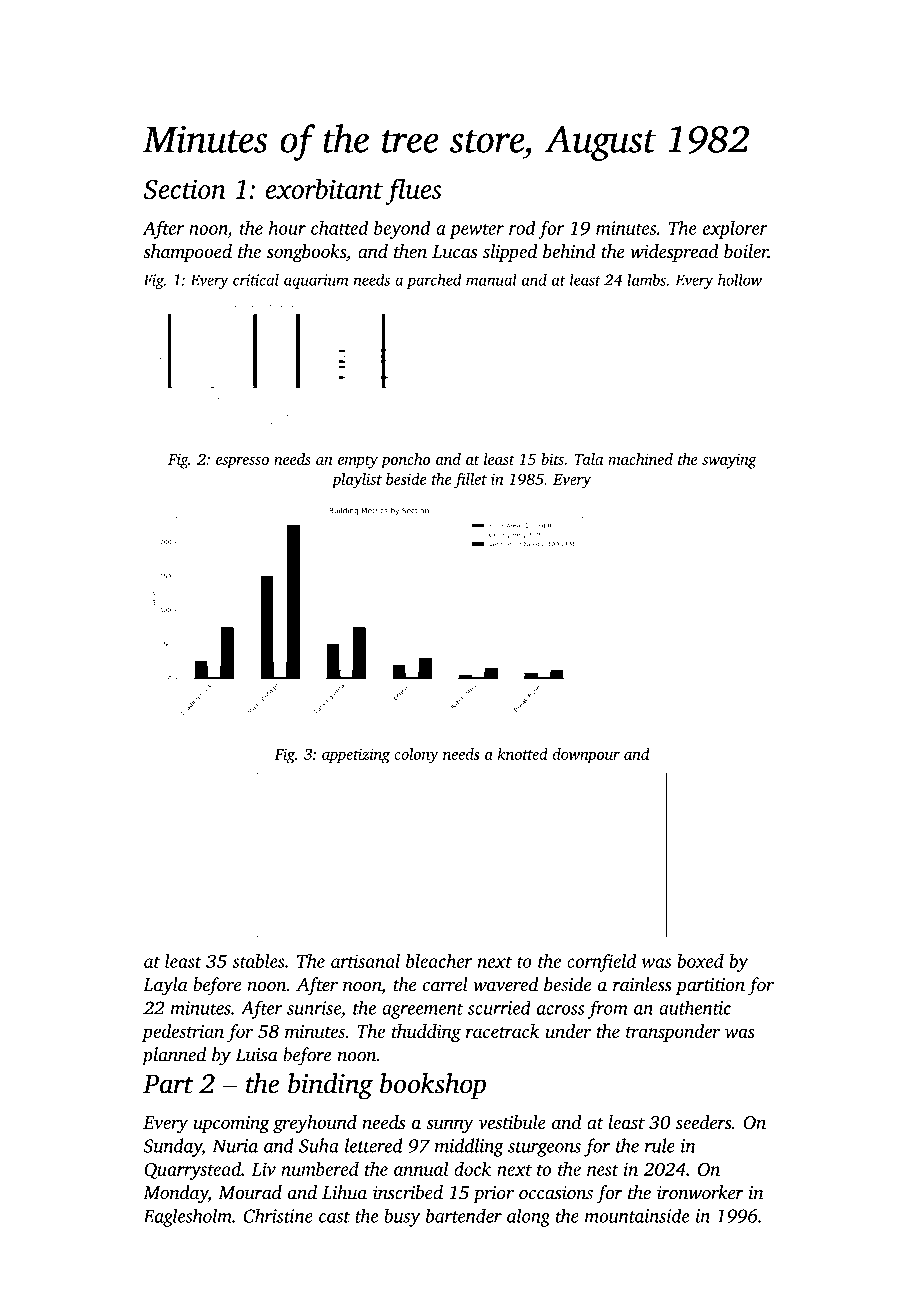 The width and height of the screenshot is (924, 1314). Describe the element at coordinates (735, 229) in the screenshot. I see `explorer` at that location.
